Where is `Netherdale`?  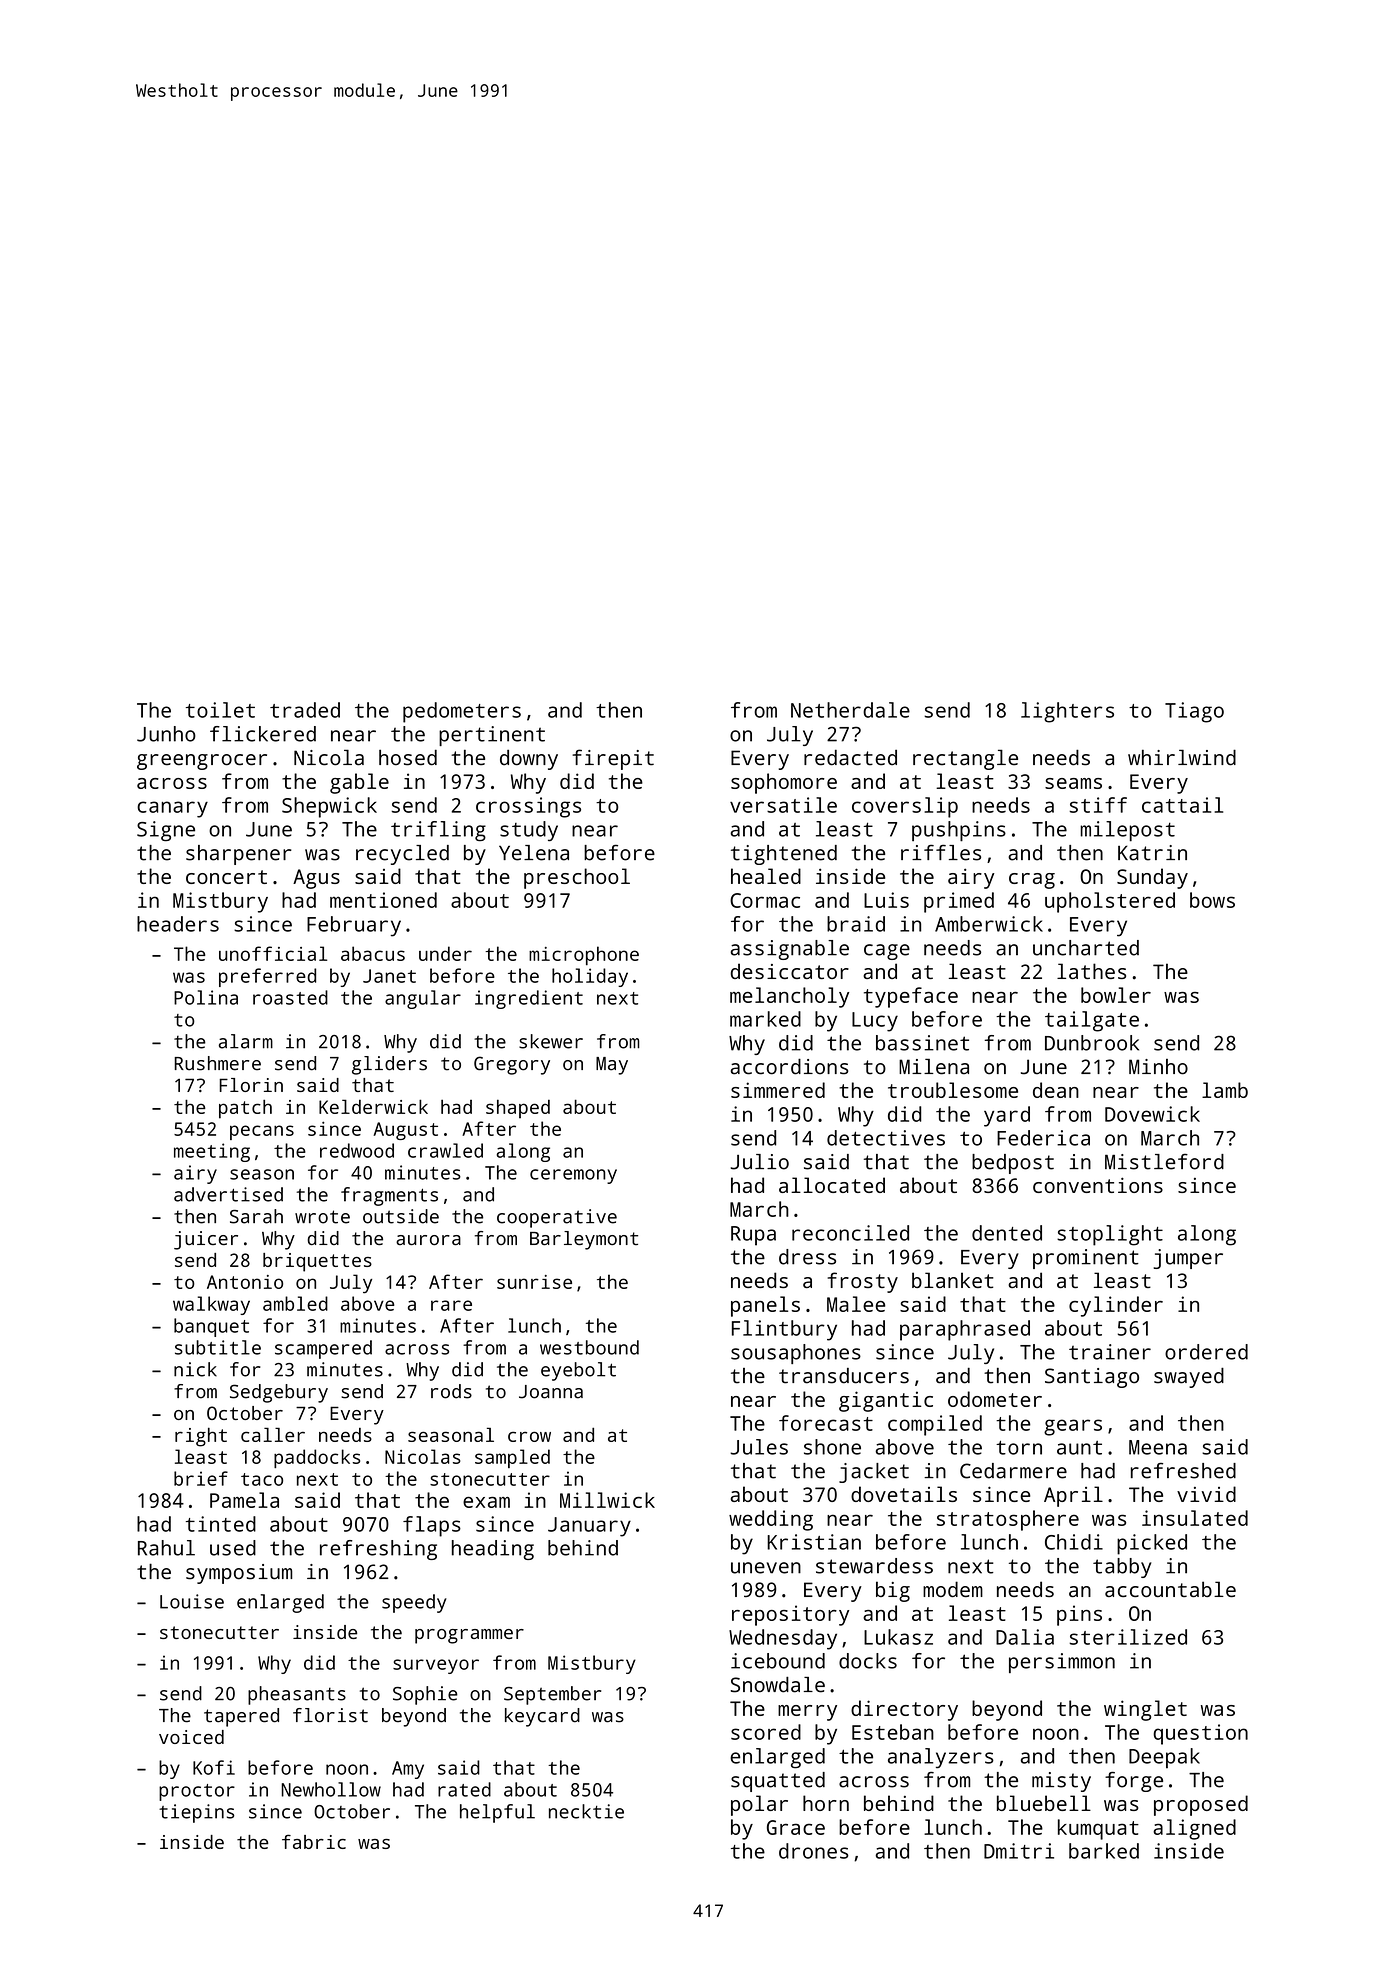
Netherdale is located at coordinates (850, 710).
